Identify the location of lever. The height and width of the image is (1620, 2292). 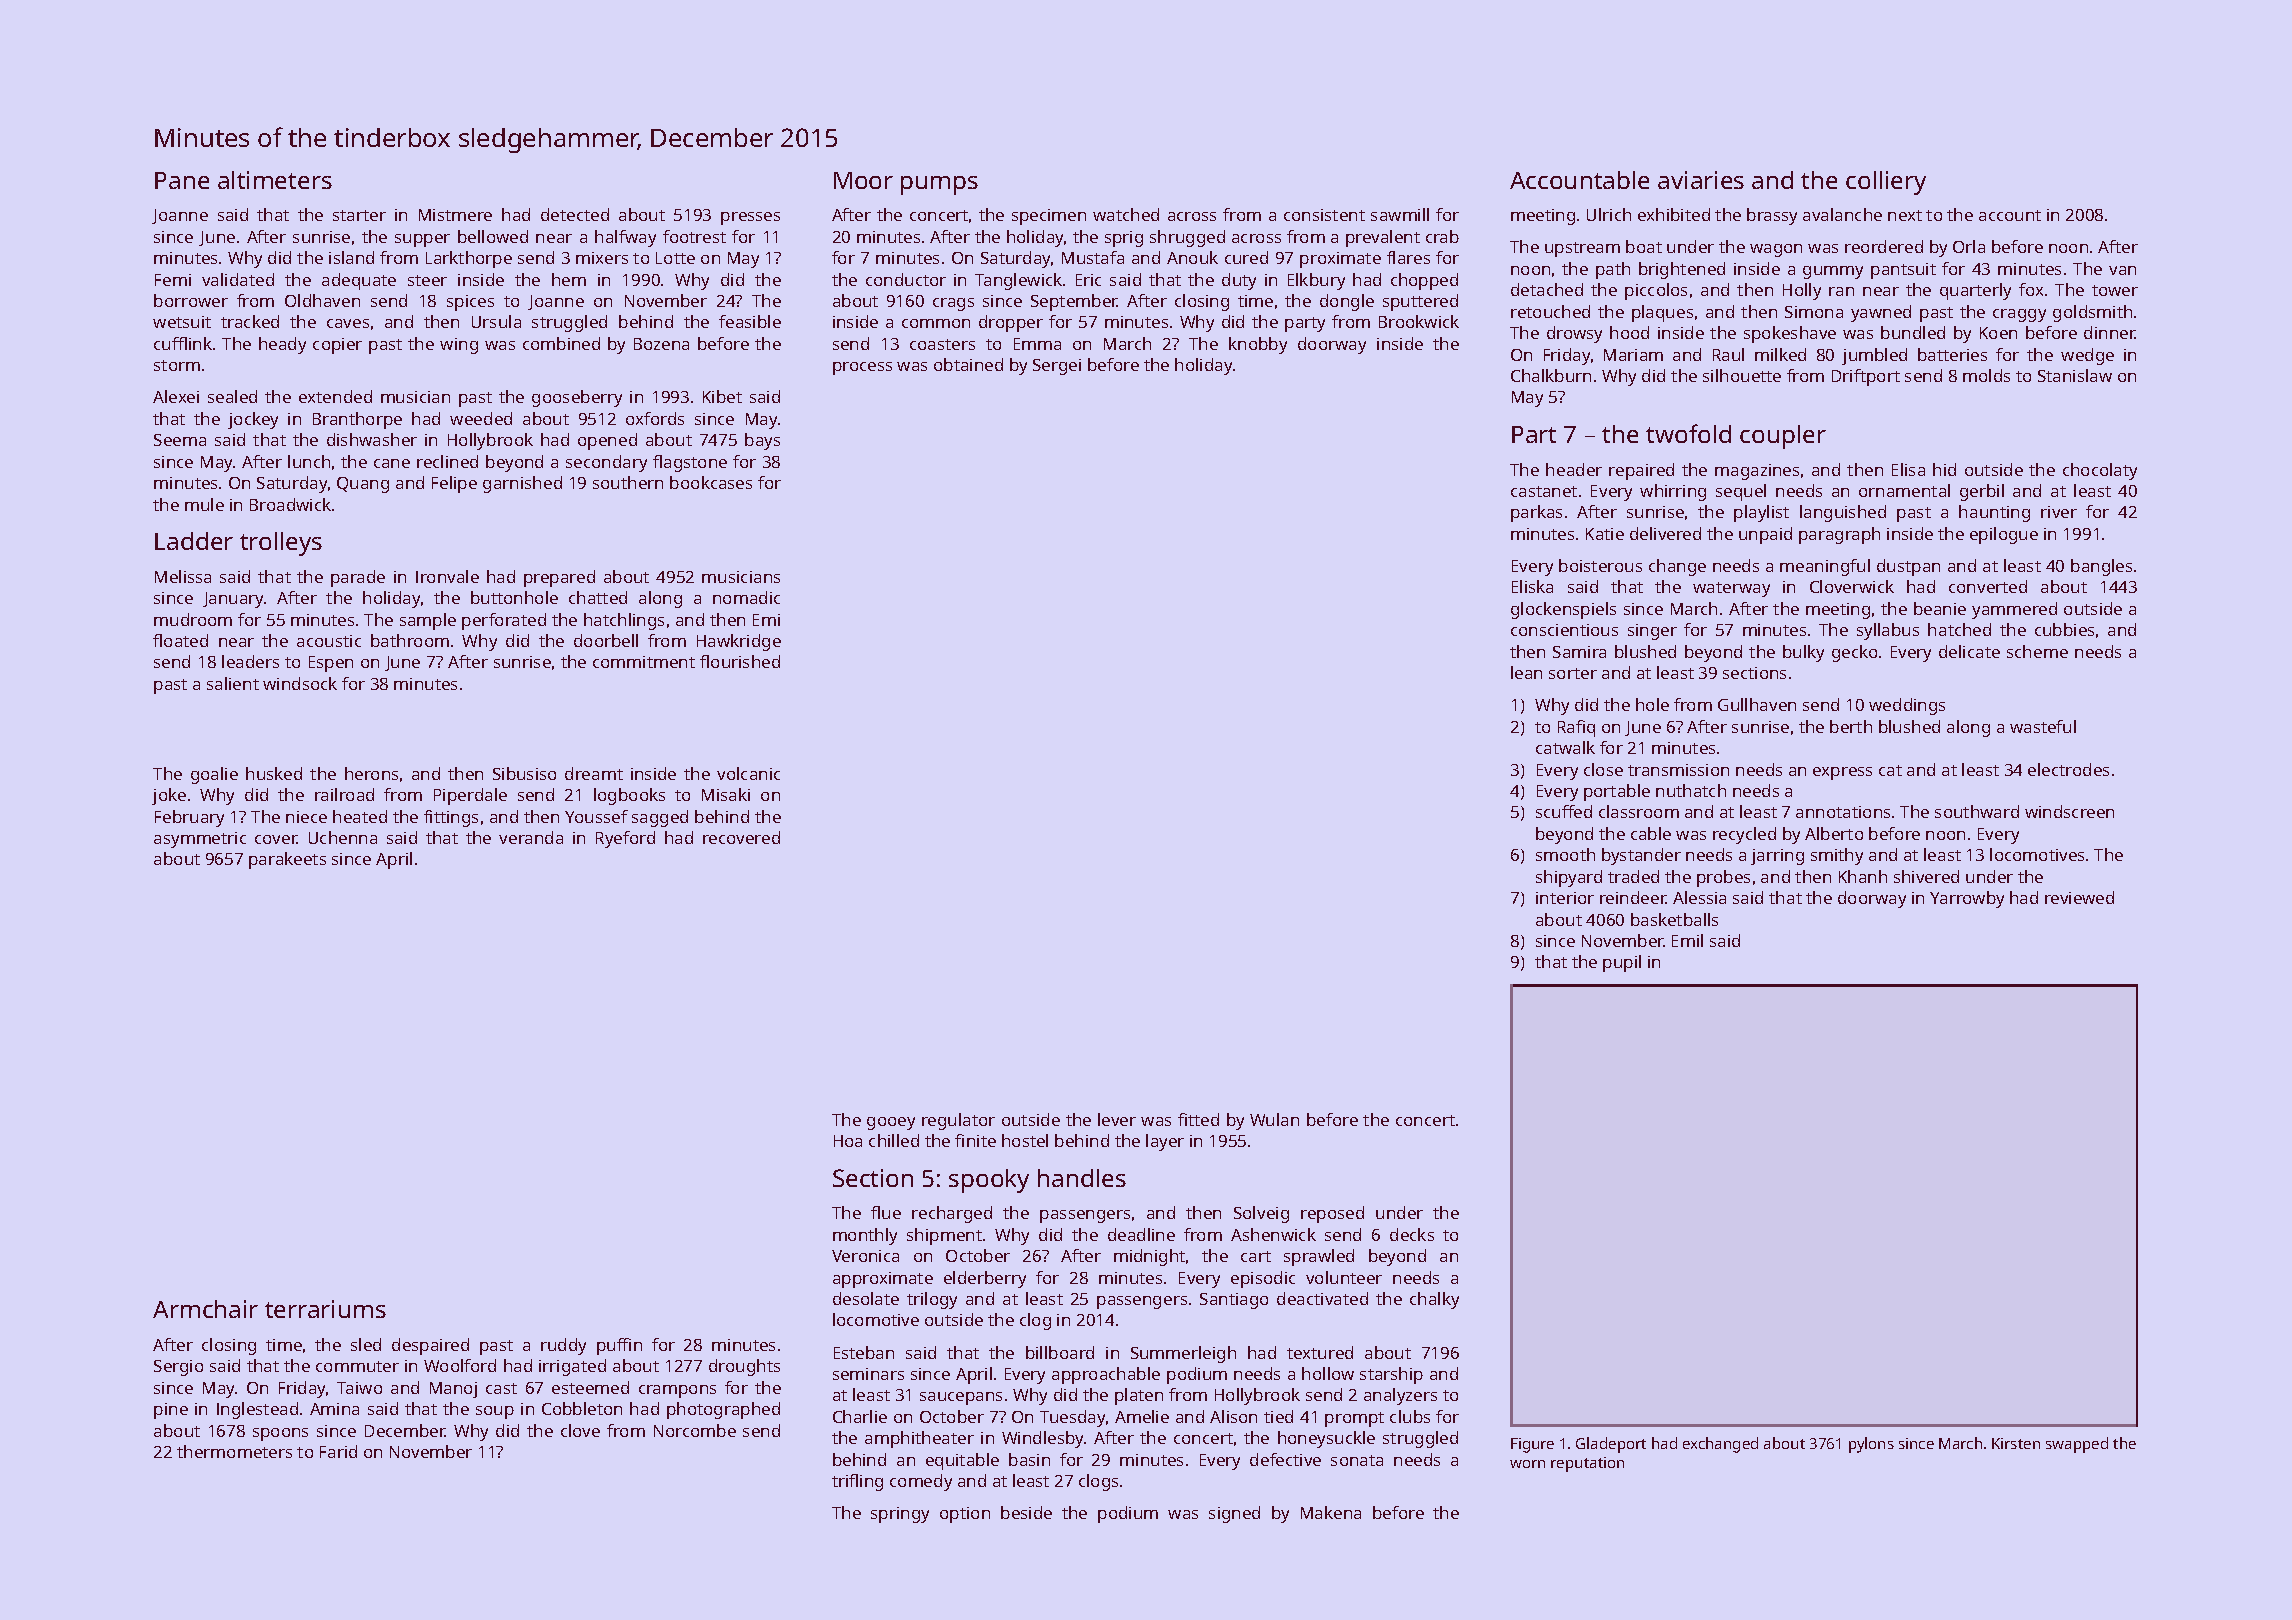
(1117, 1119).
